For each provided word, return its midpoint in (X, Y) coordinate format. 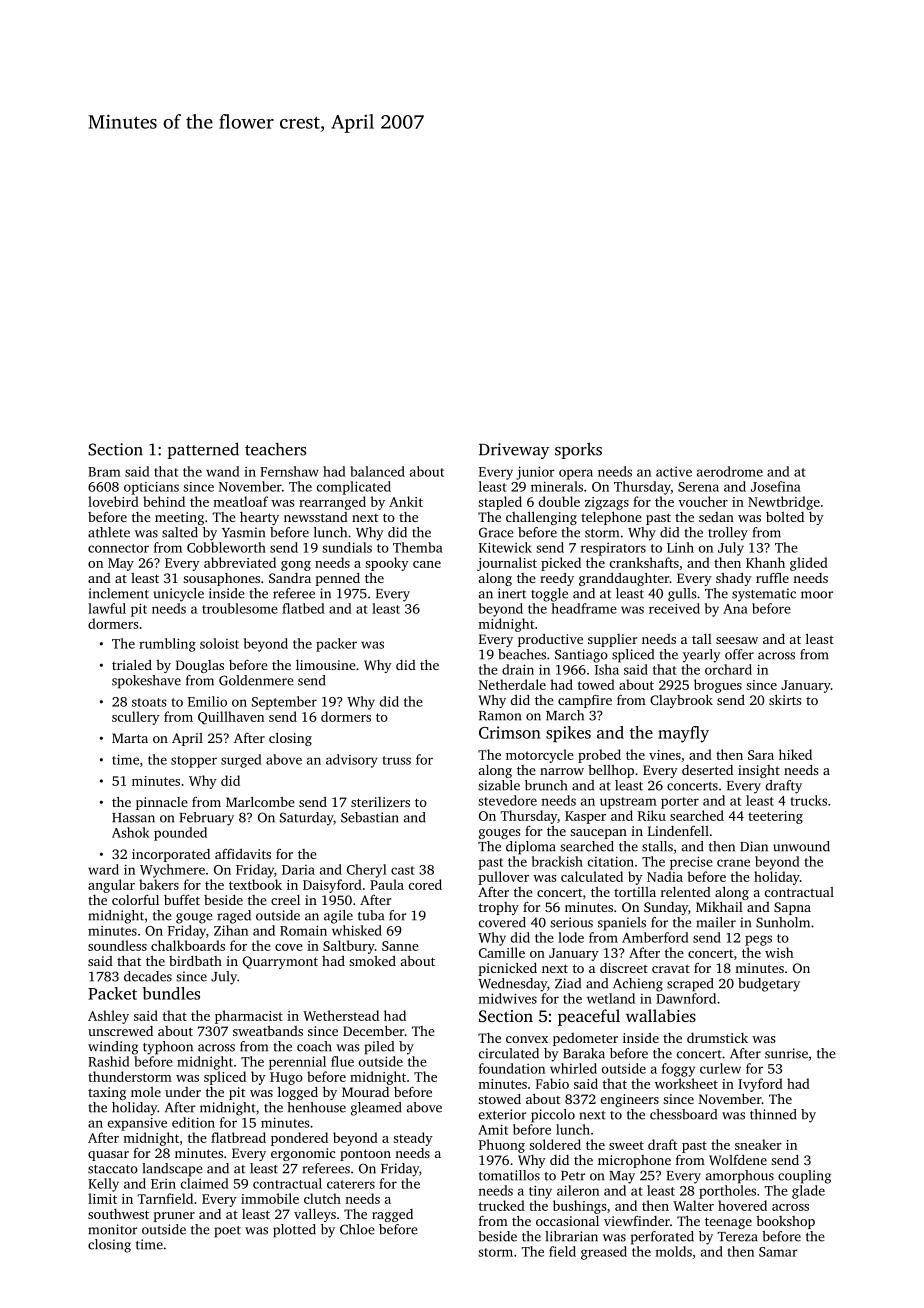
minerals (557, 486)
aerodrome (730, 471)
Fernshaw (289, 471)
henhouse (316, 1107)
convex (527, 1039)
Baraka (584, 1053)
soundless (117, 945)
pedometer (585, 1039)
